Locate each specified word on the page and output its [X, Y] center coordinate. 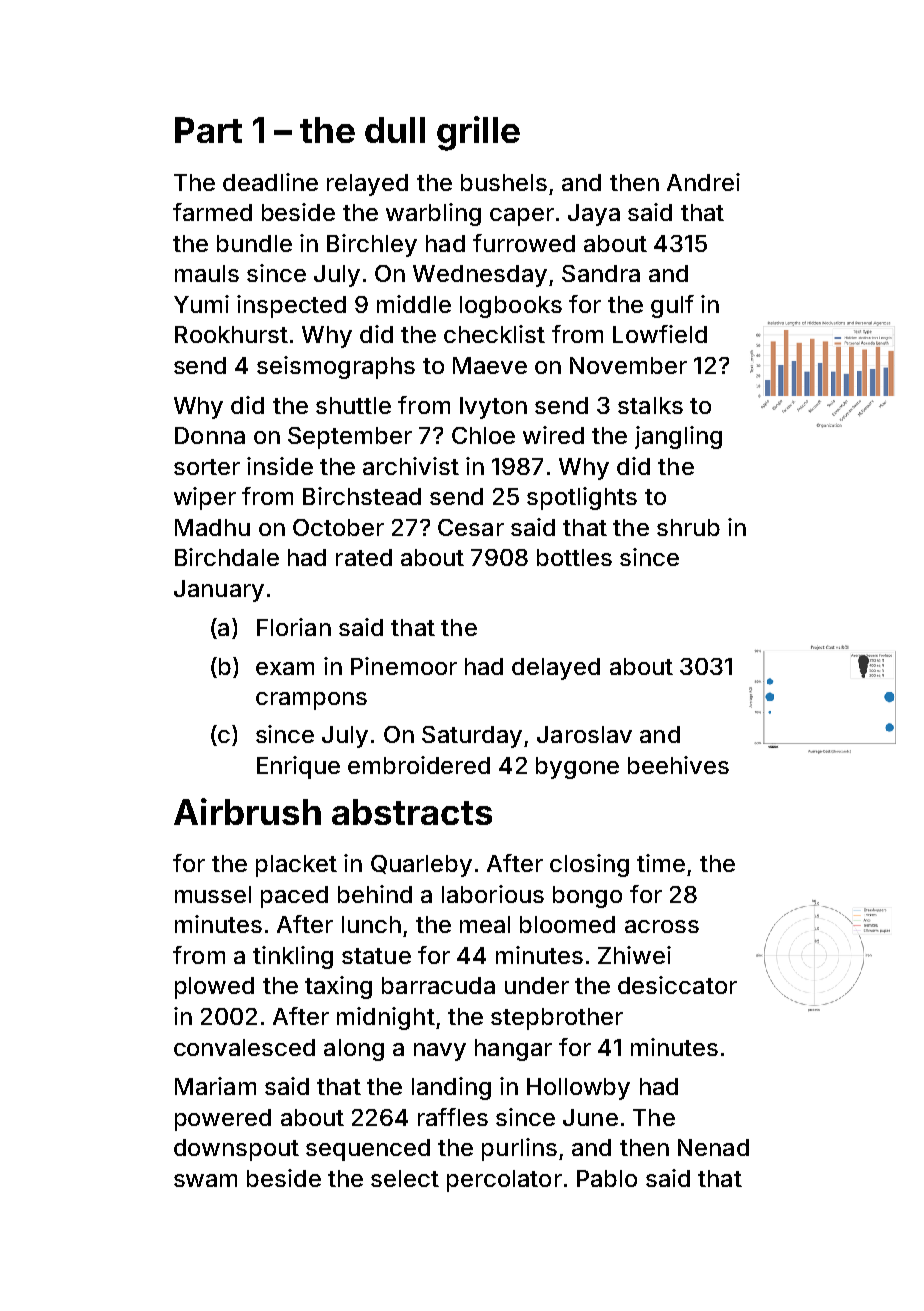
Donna [210, 435]
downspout [236, 1150]
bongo [587, 897]
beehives [678, 765]
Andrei [703, 182]
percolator [504, 1181]
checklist [494, 334]
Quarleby [421, 866]
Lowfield [660, 334]
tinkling [293, 957]
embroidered [419, 765]
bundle [254, 243]
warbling [433, 214]
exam [285, 668]
